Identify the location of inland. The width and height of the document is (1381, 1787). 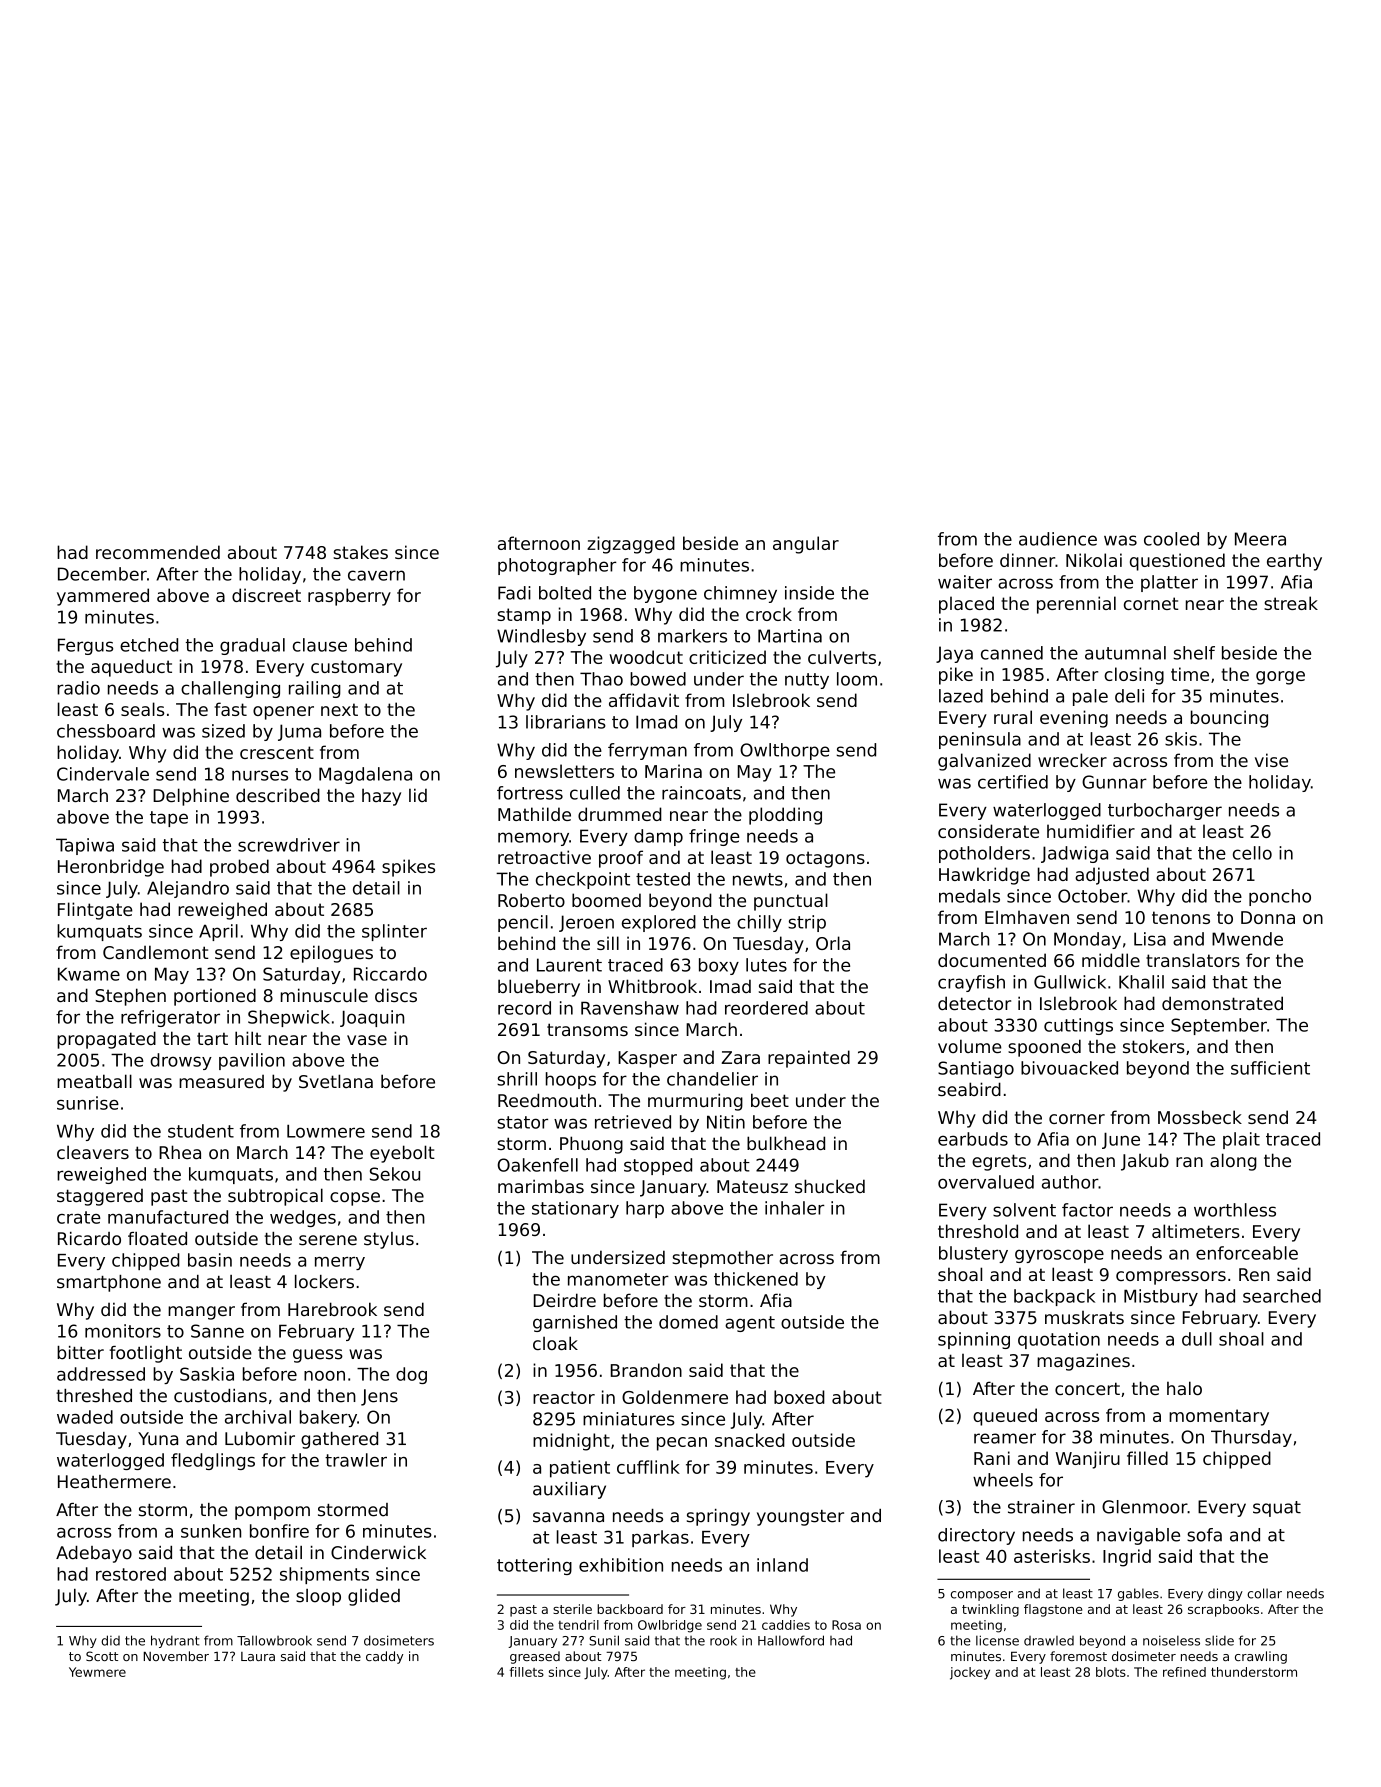
(782, 1565).
